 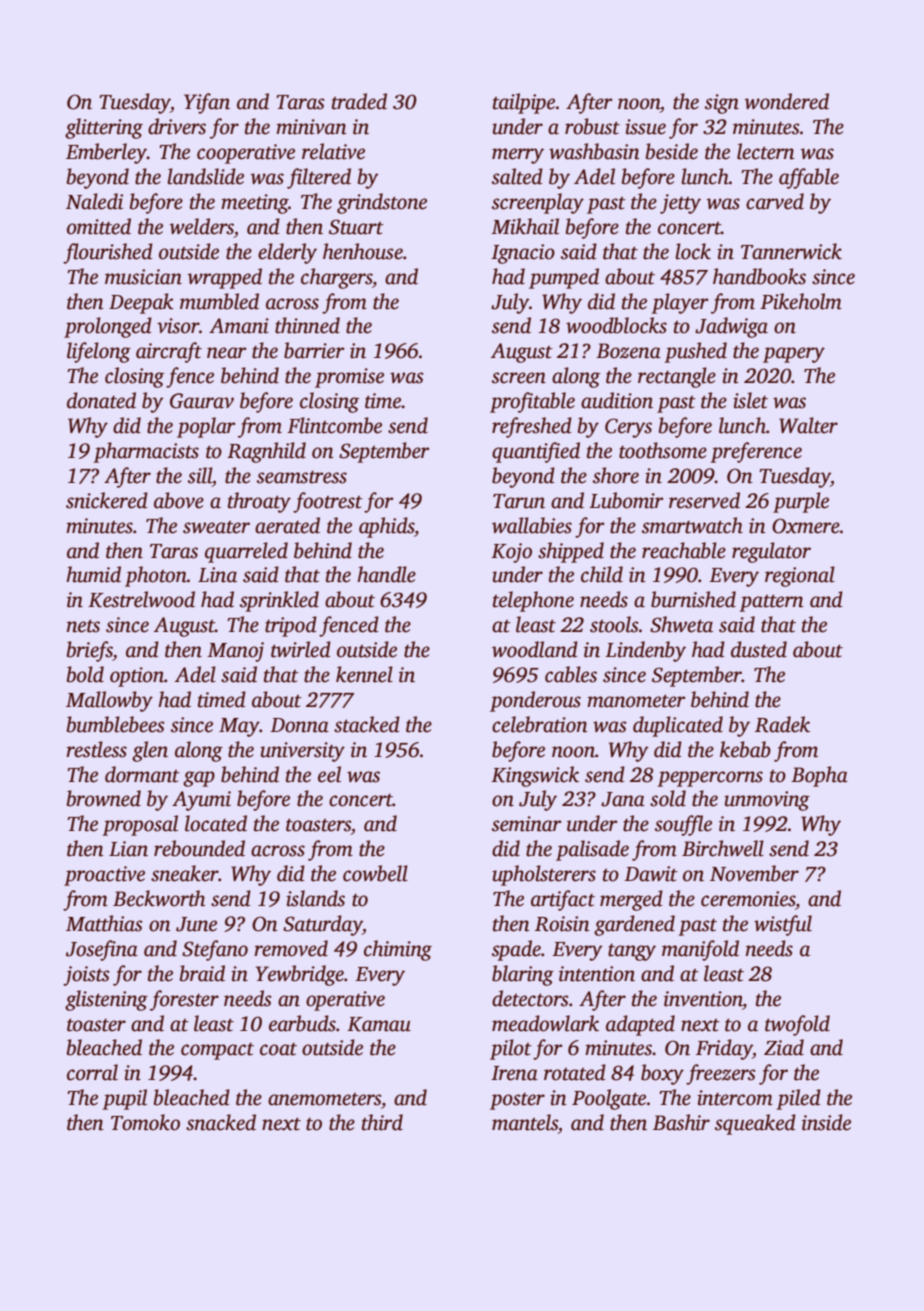 I want to click on university, so click(x=302, y=752).
